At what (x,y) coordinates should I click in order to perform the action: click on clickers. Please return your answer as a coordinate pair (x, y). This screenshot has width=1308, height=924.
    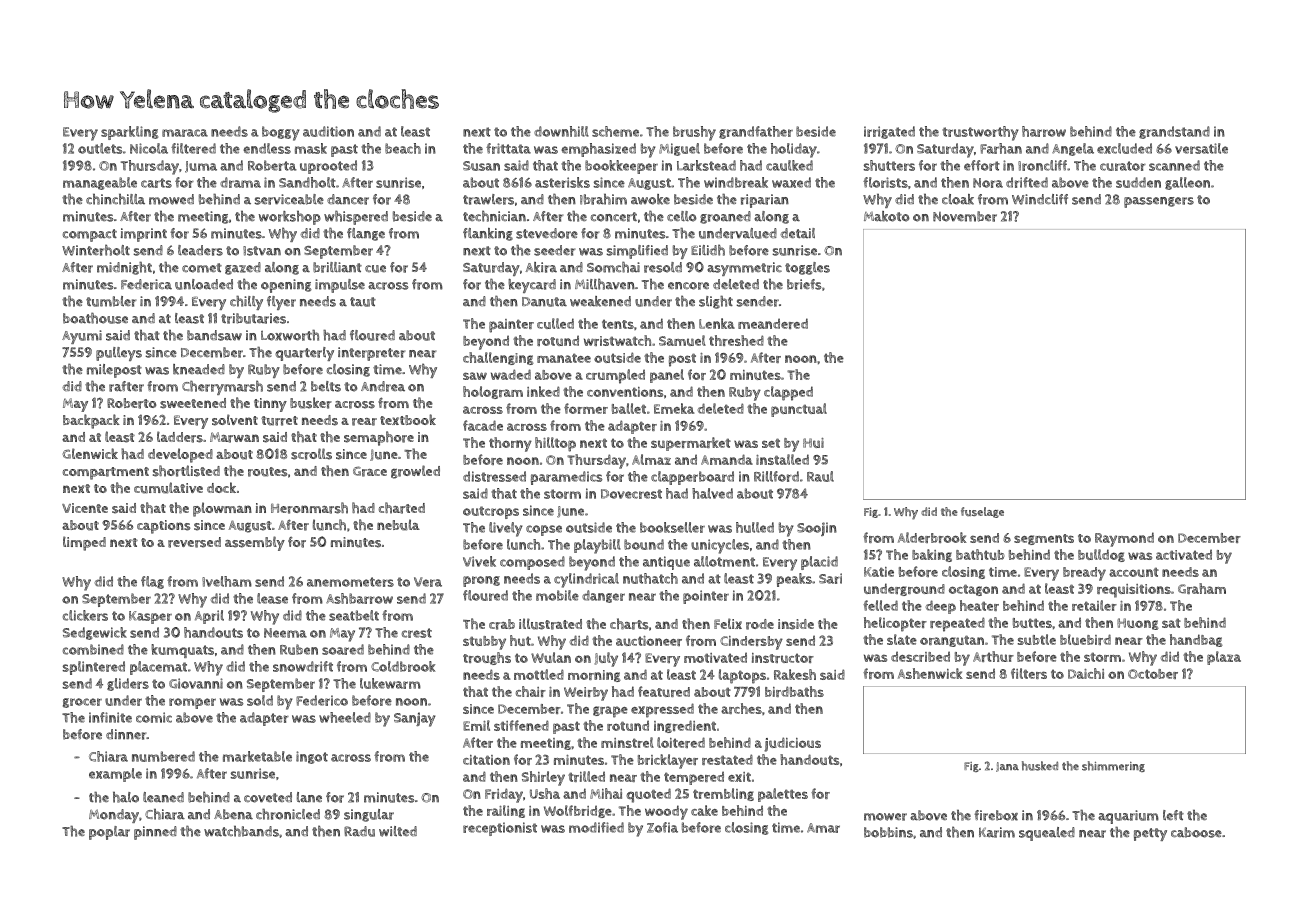
    Looking at the image, I should click on (85, 615).
